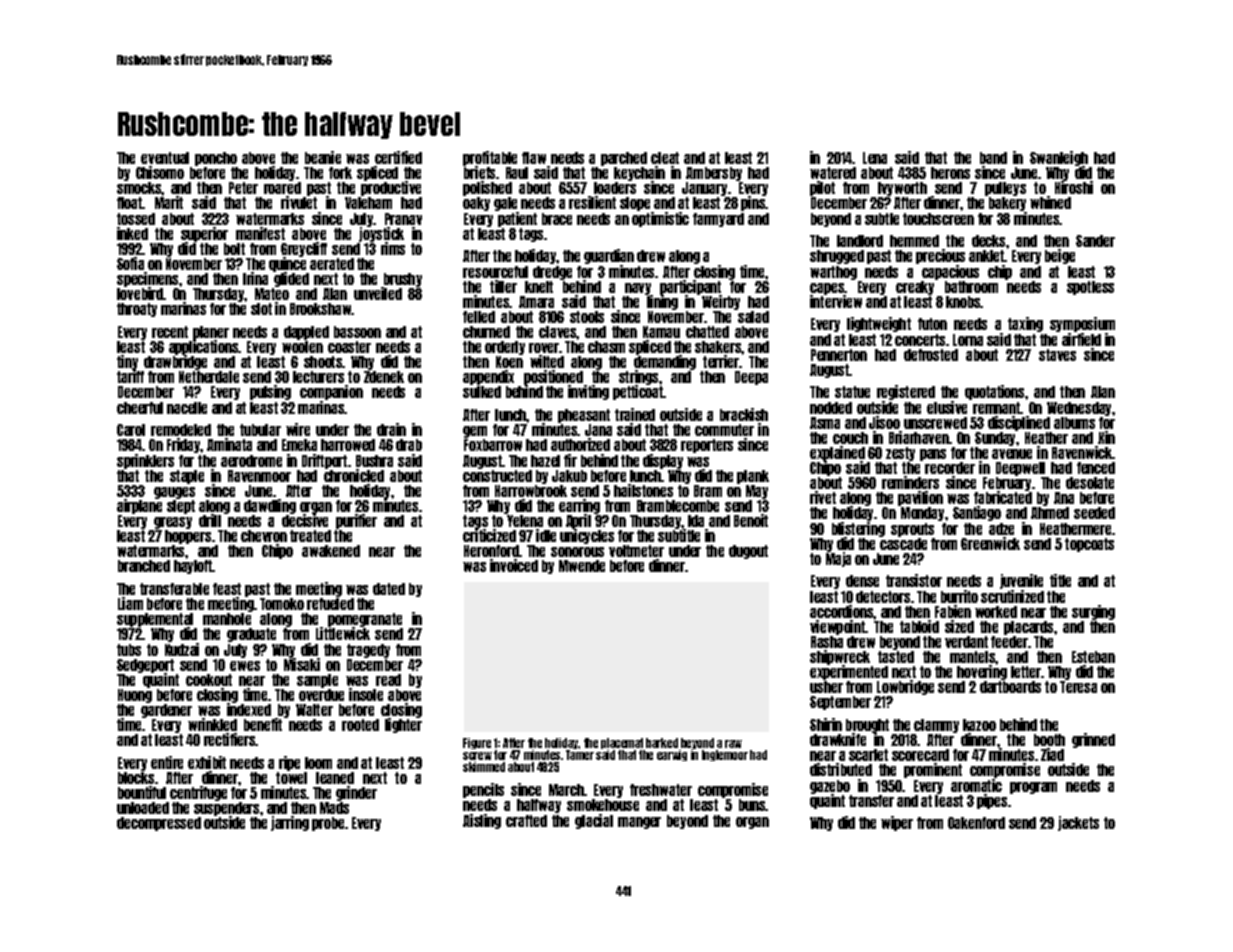  I want to click on drain, so click(391, 429).
